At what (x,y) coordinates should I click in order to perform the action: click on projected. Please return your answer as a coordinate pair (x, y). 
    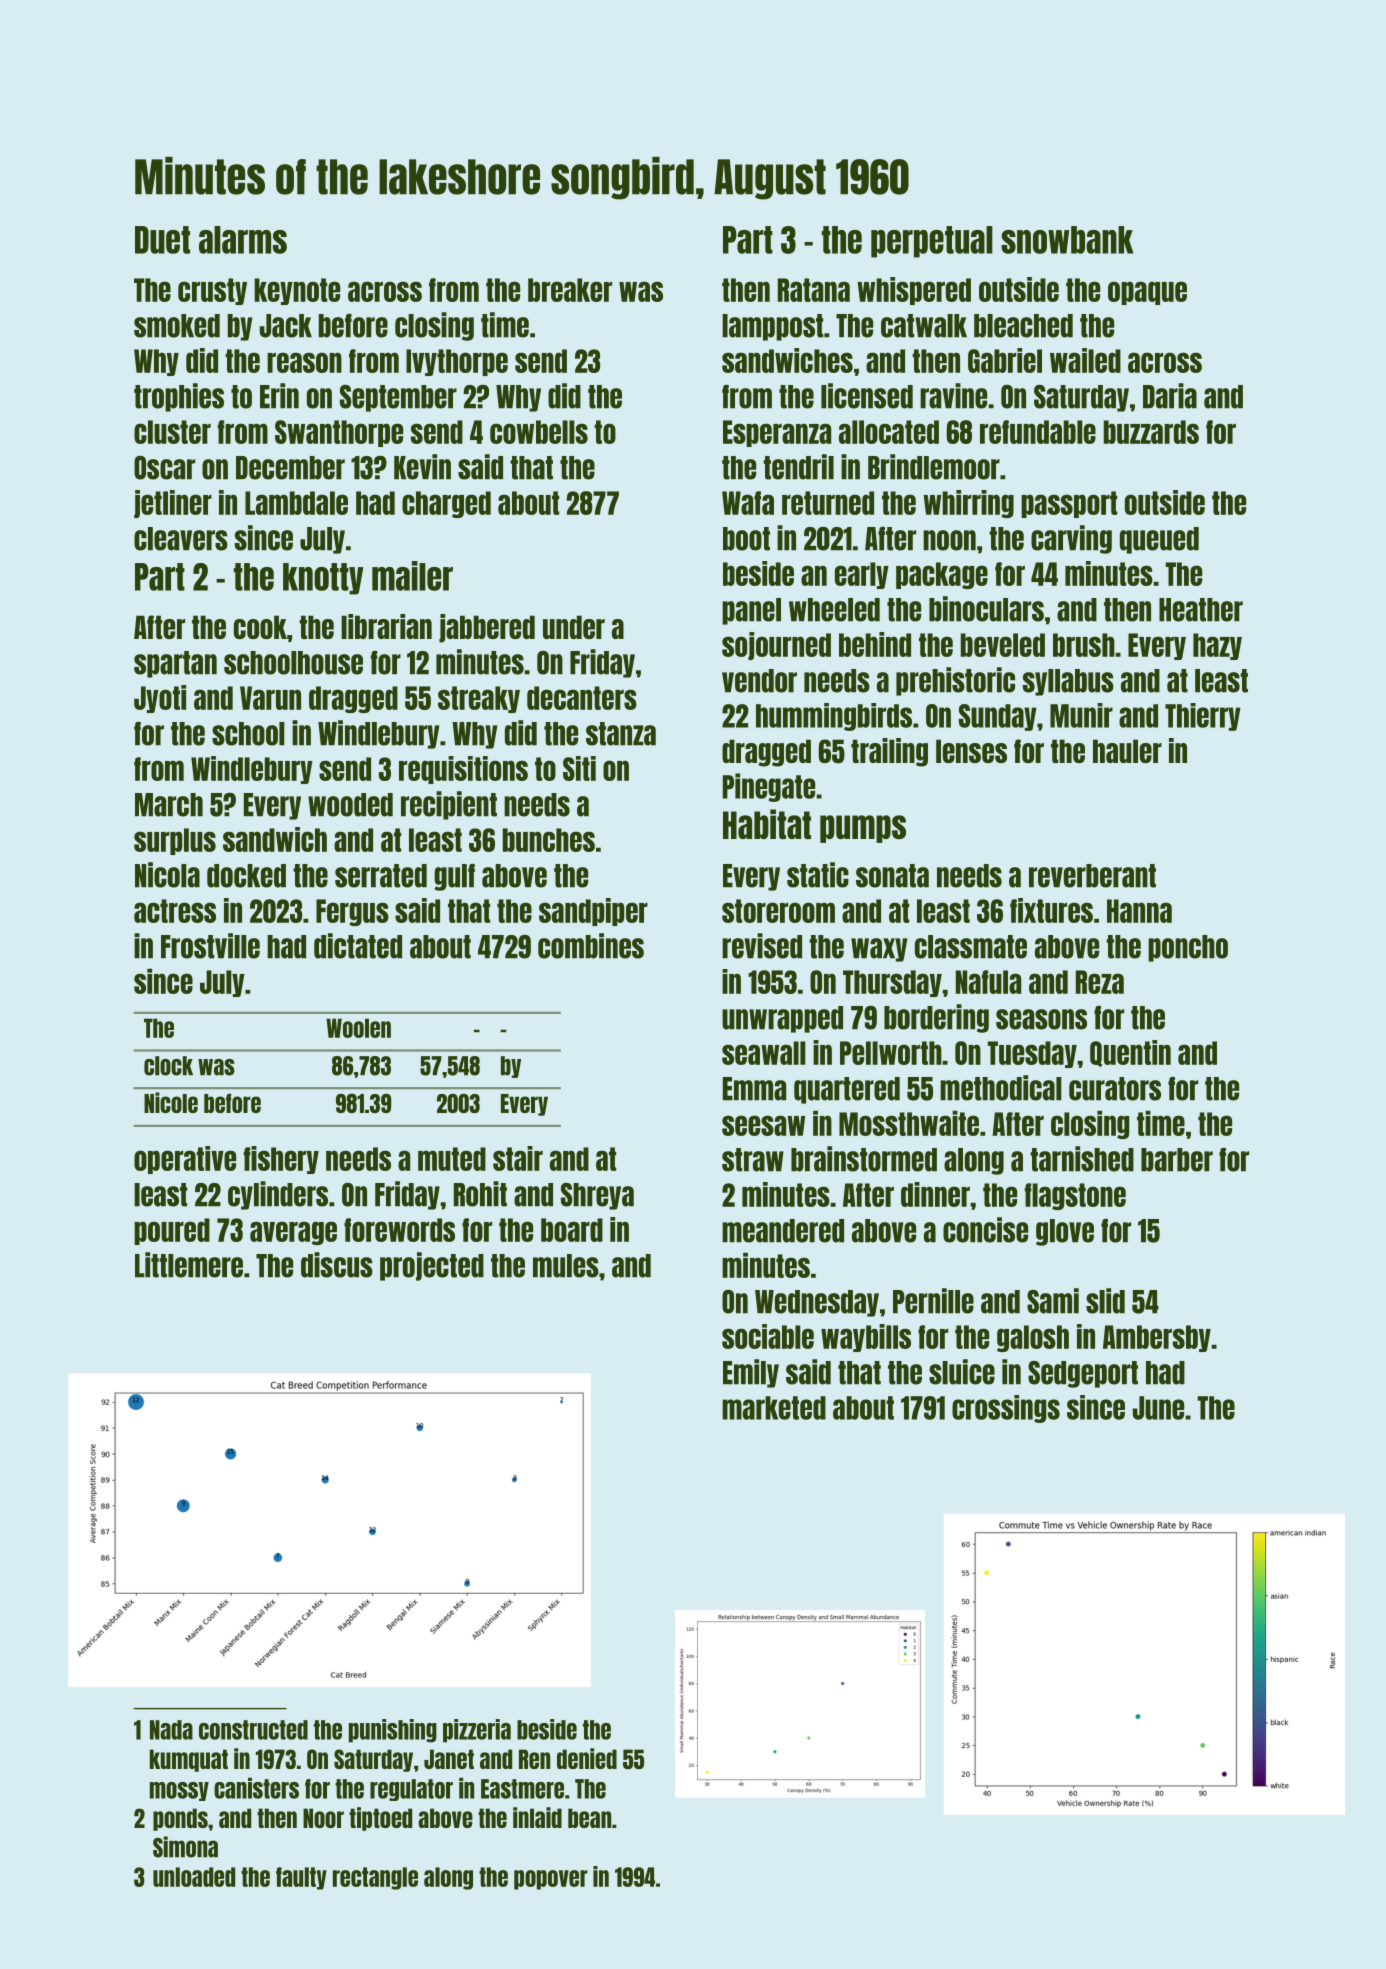
    Looking at the image, I should click on (432, 1266).
